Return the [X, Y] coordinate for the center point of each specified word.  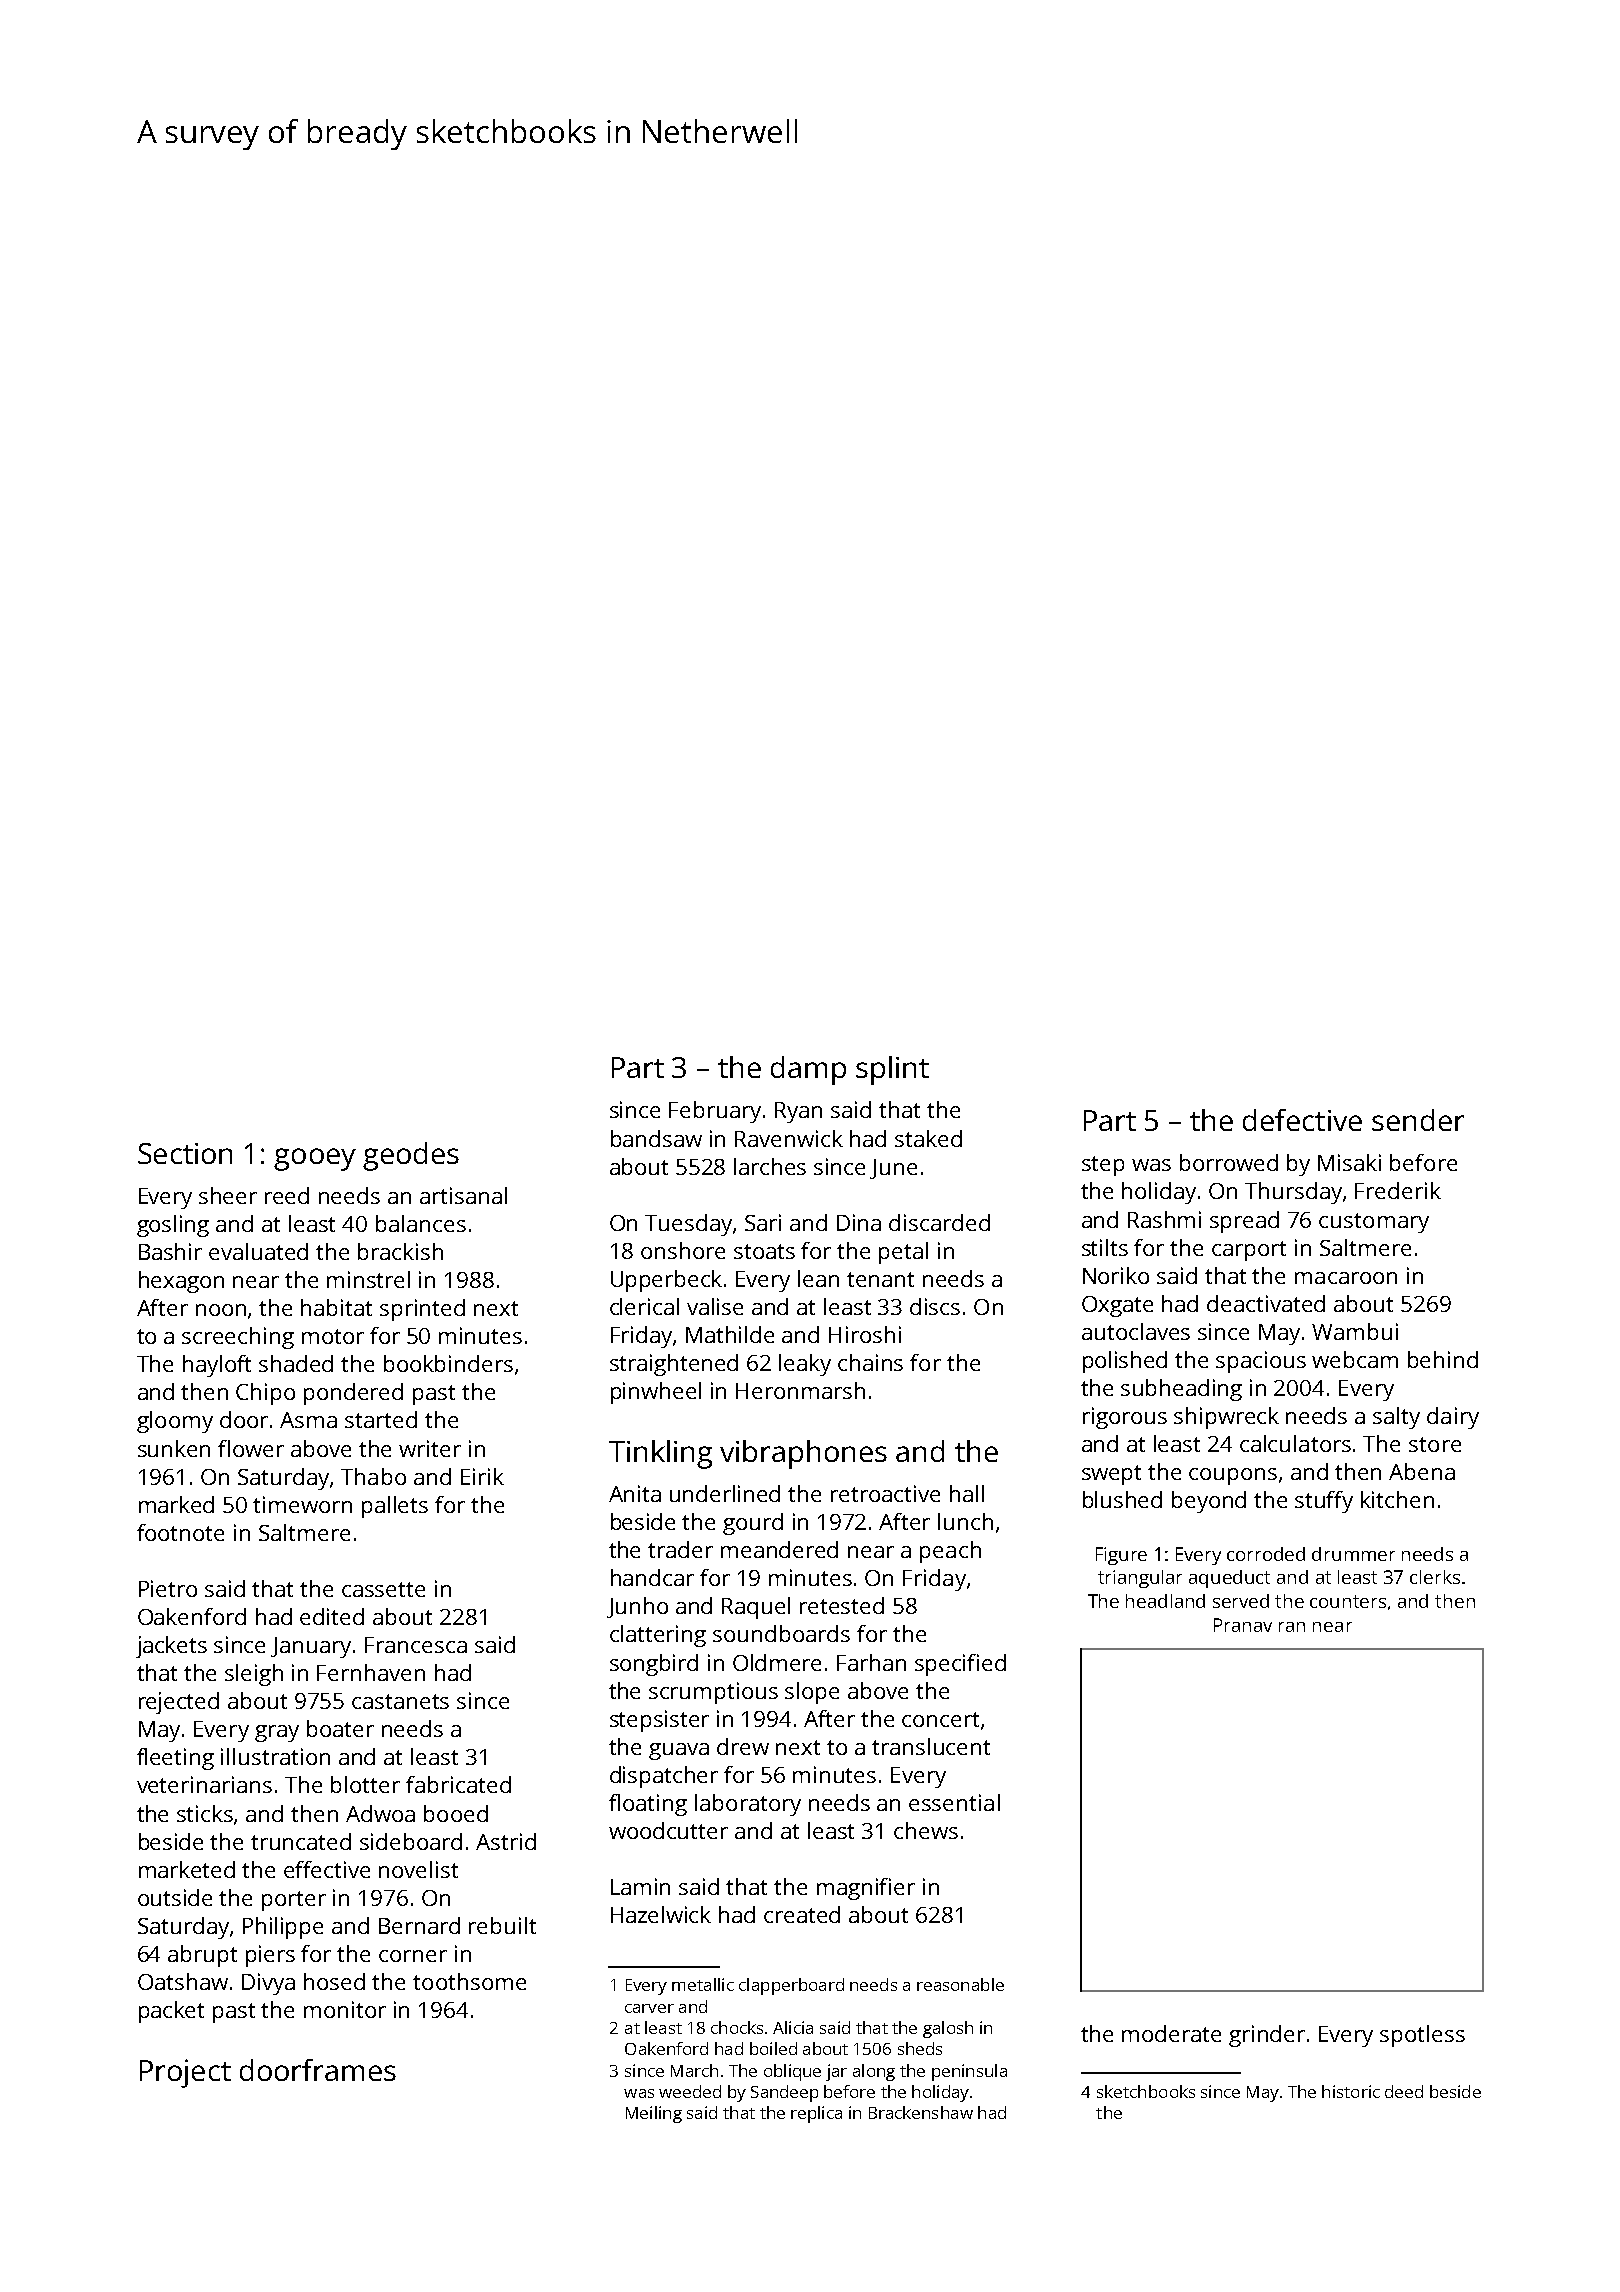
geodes [411, 1156]
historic [1351, 2091]
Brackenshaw [921, 2112]
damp [808, 1070]
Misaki [1349, 1162]
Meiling [654, 2114]
